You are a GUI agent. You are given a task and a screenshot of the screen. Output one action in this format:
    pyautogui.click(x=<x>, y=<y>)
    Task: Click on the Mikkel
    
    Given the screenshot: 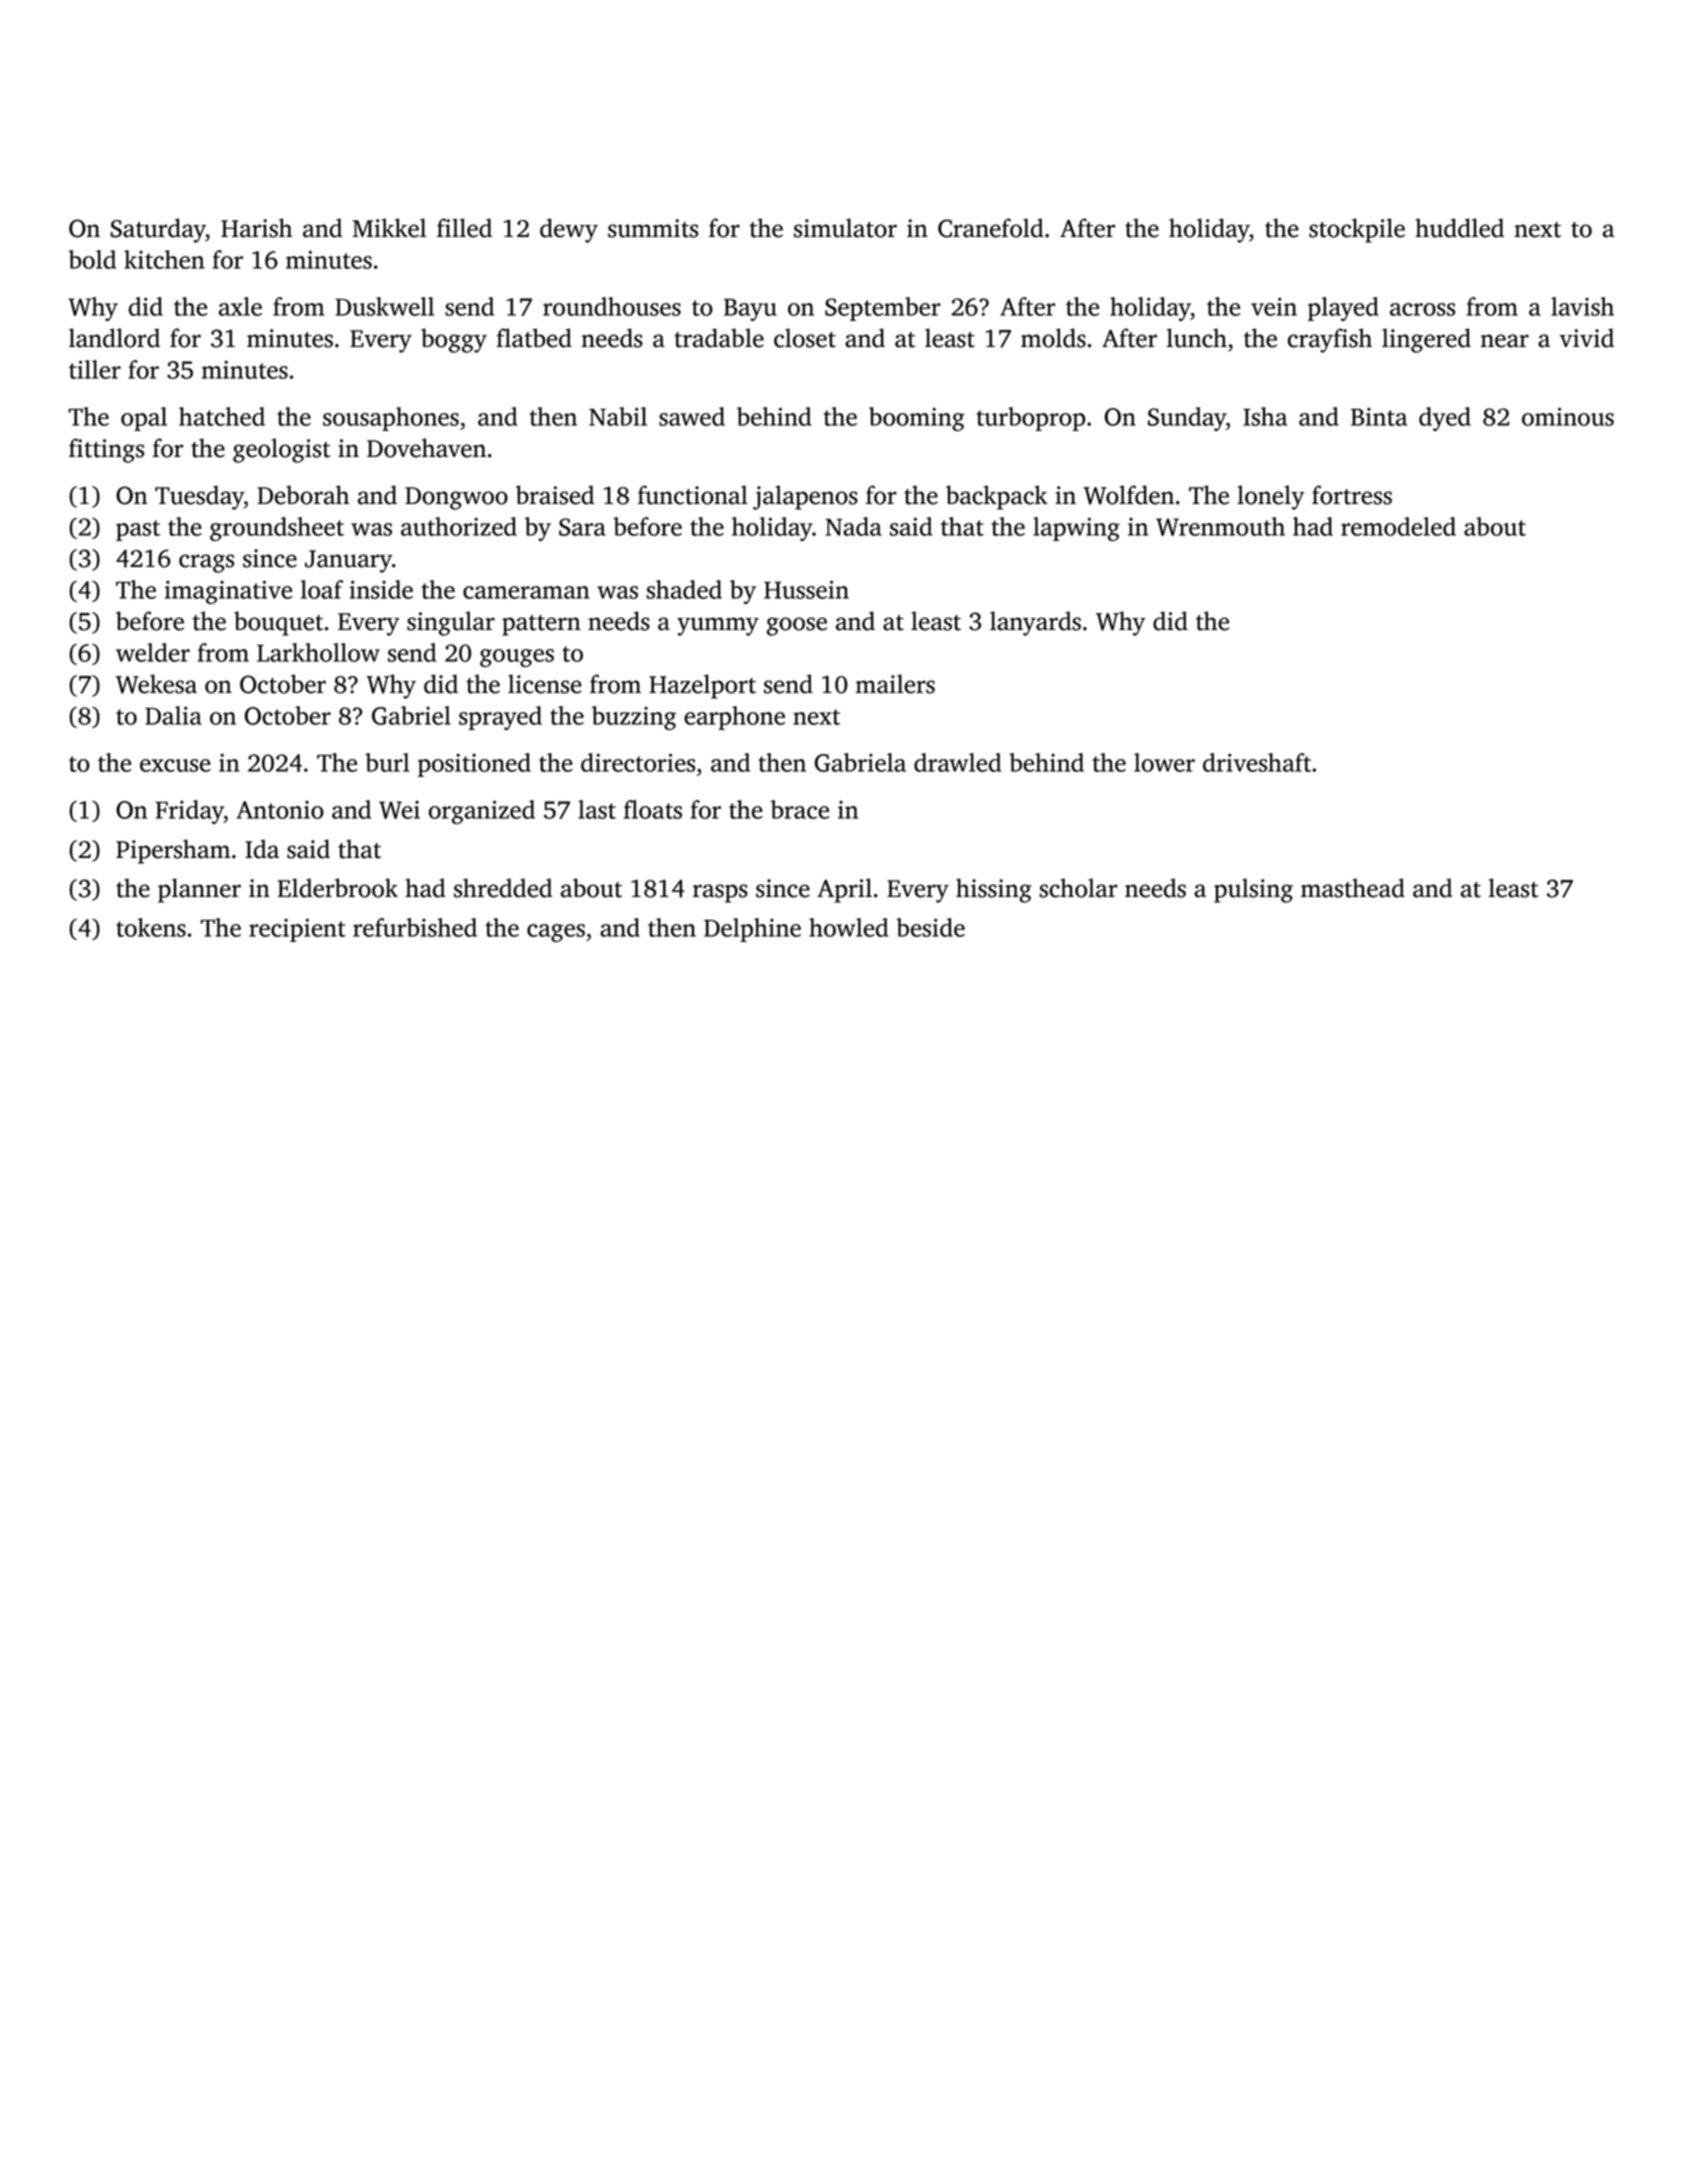 What is the action you would take?
    pyautogui.click(x=389, y=228)
